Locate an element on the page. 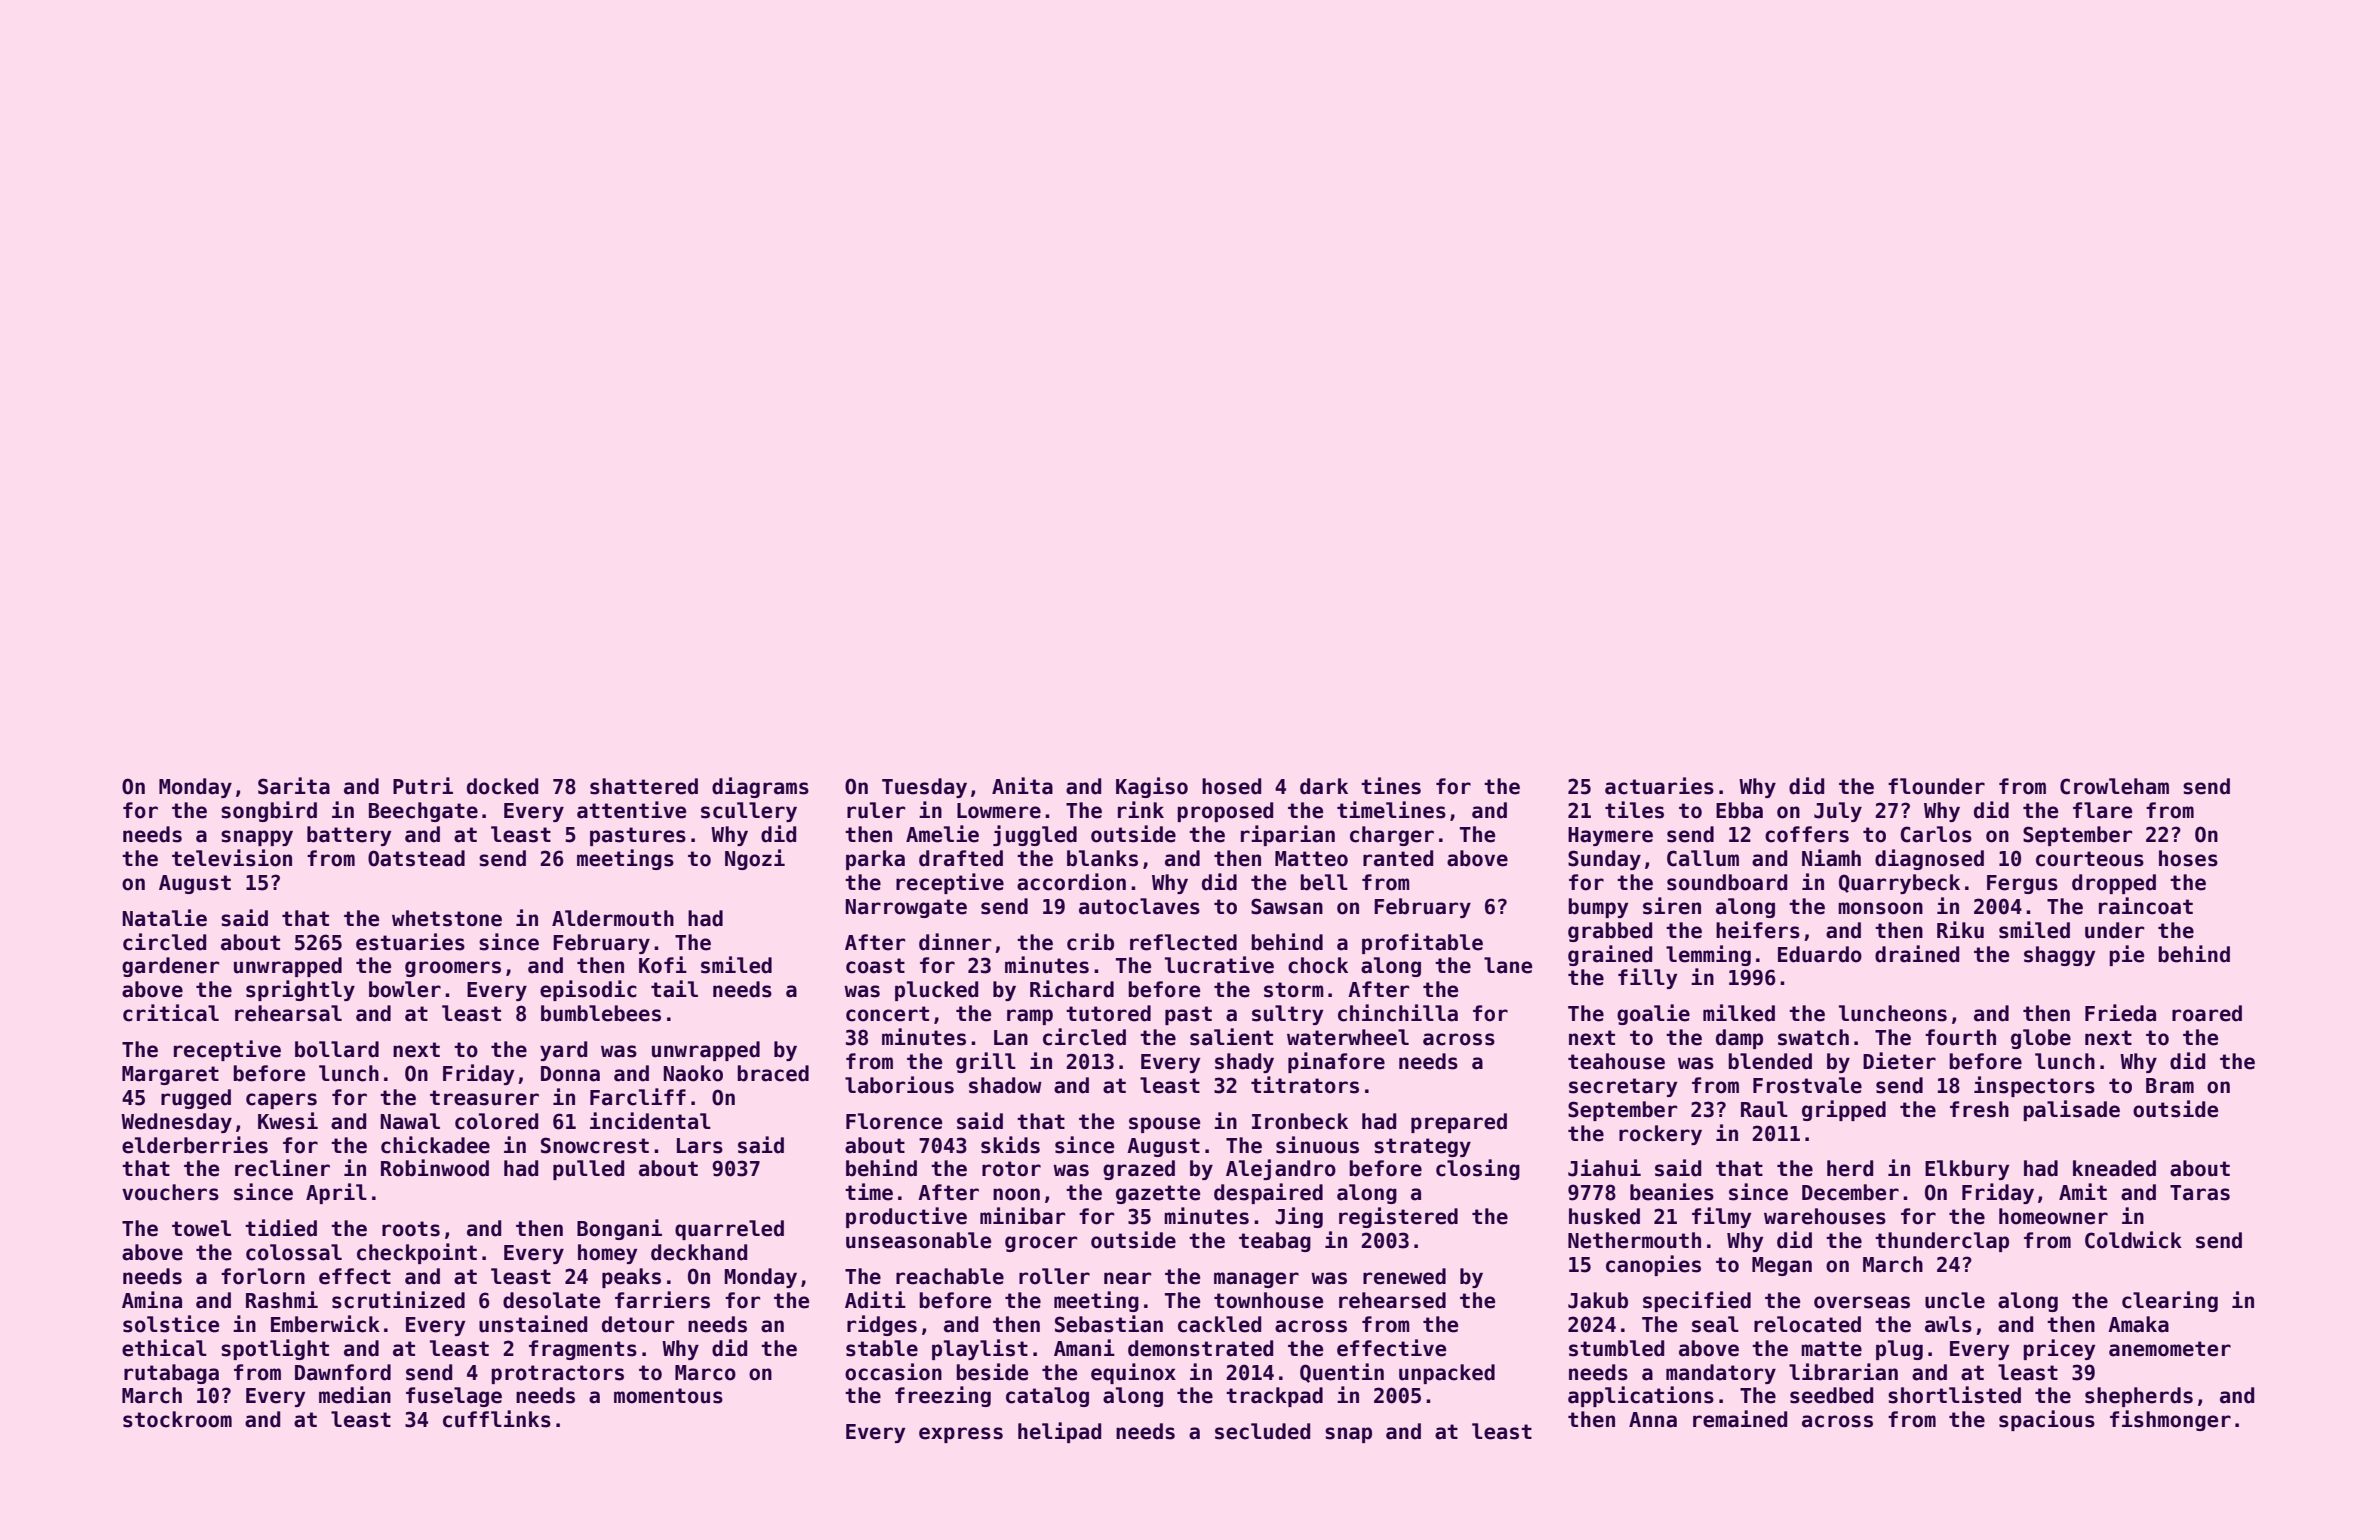 The width and height of the image is (2380, 1540). April is located at coordinates (336, 1193).
